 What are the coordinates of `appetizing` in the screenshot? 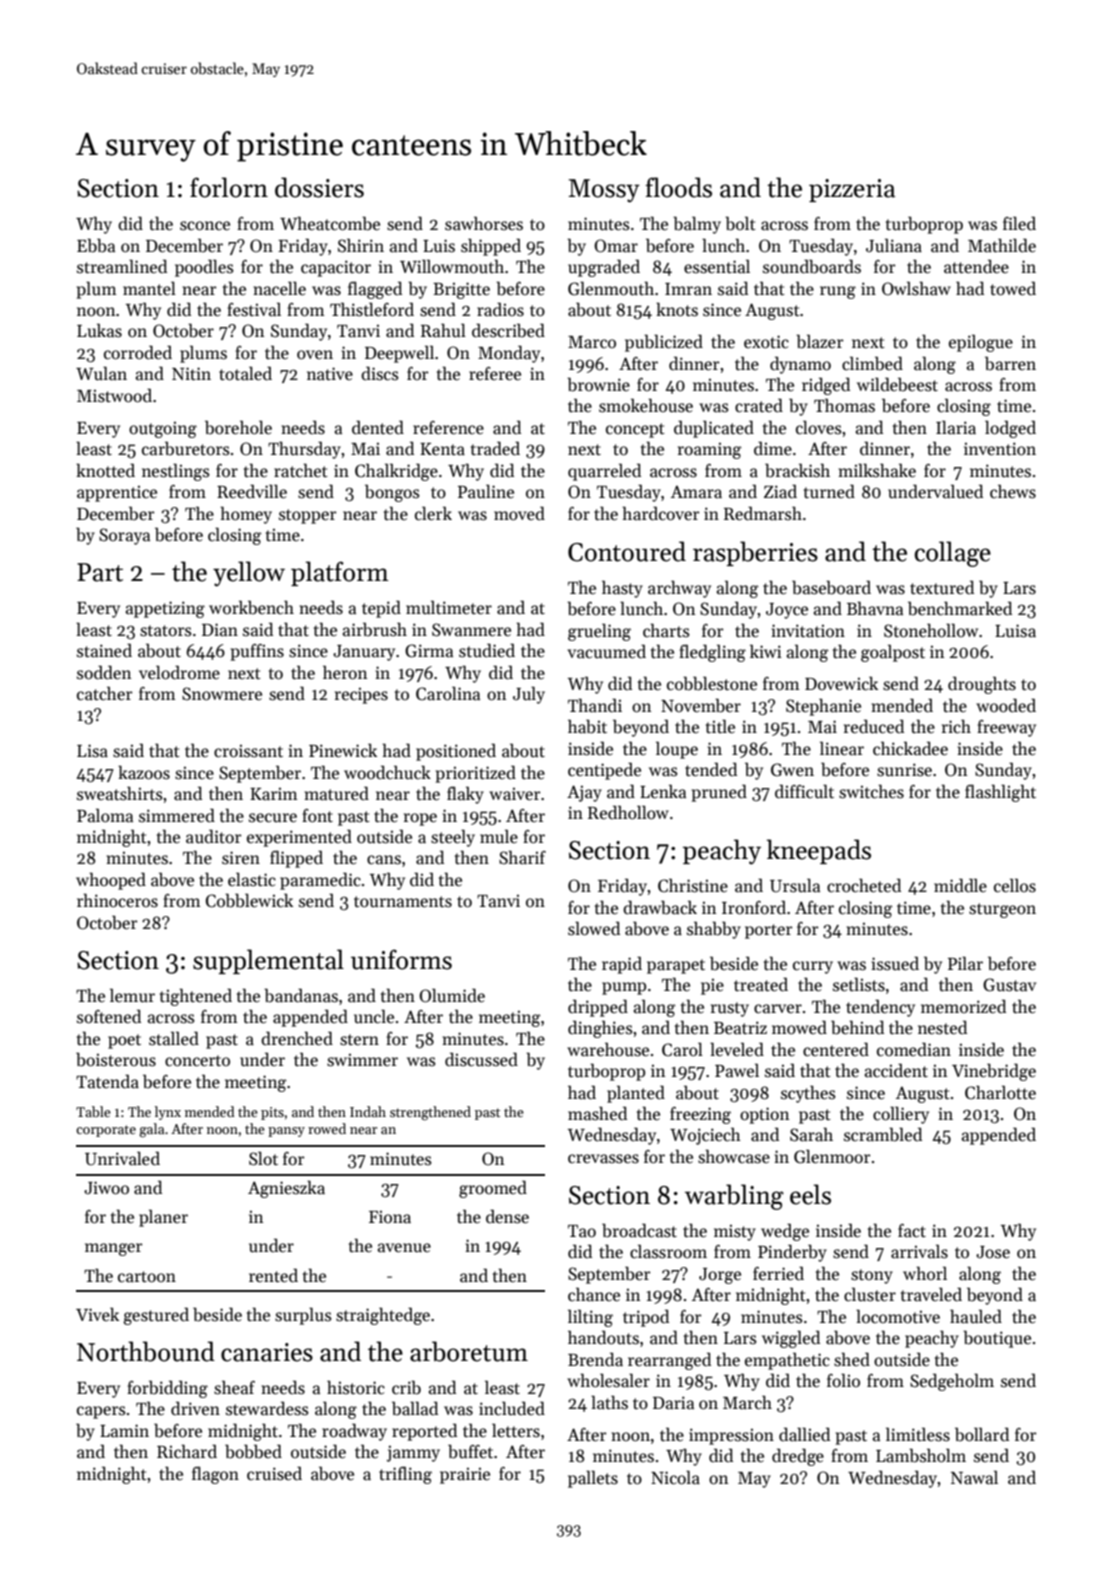 It's located at (165, 609).
